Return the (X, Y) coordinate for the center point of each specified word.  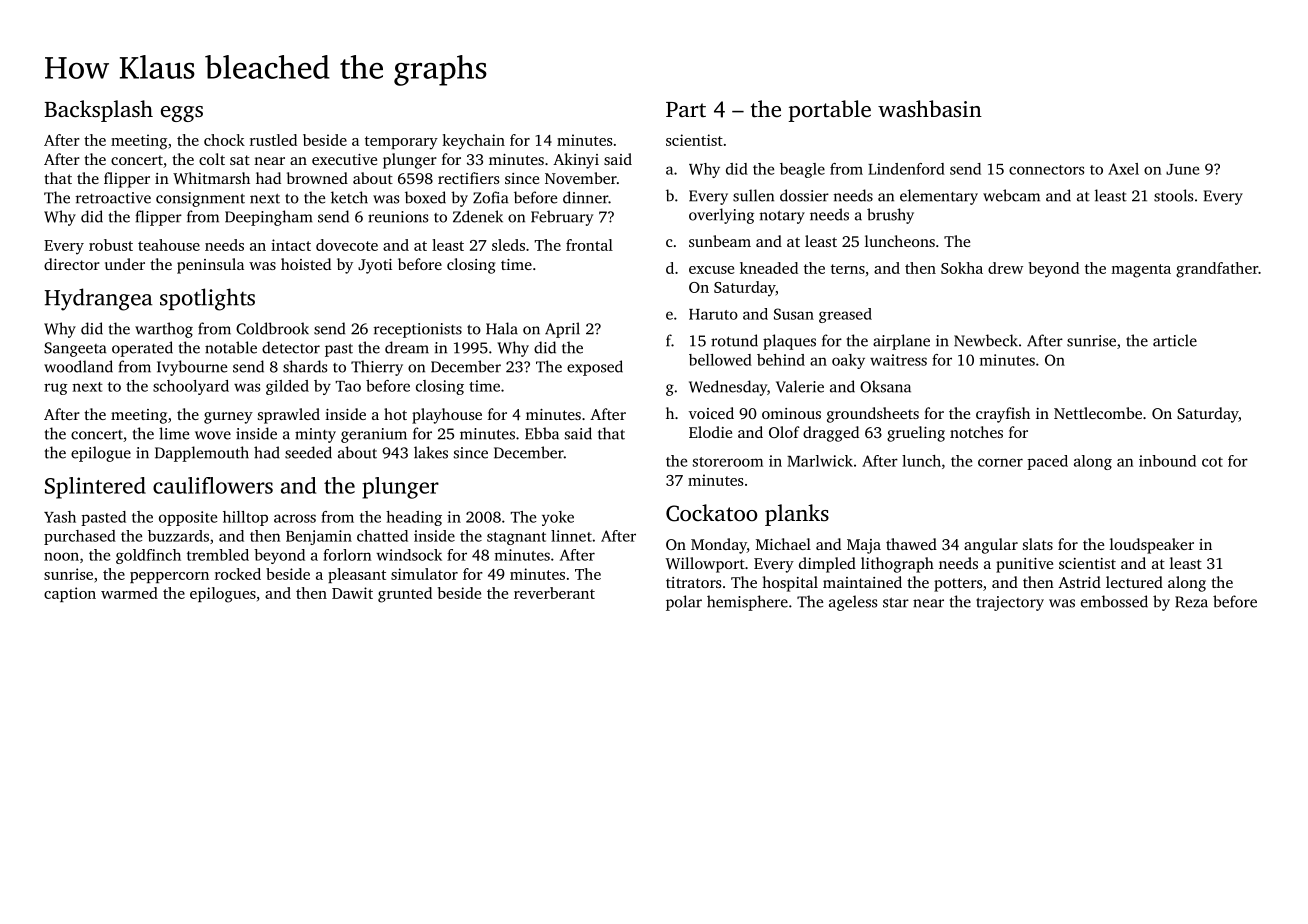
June (1182, 169)
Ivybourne (192, 368)
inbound (1167, 461)
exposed (595, 368)
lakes (431, 452)
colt (212, 159)
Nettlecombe (1098, 413)
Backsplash (98, 111)
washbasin (930, 108)
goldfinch (148, 556)
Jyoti (375, 266)
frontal (589, 245)
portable (829, 111)
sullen (753, 195)
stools (1173, 195)
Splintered (95, 488)
